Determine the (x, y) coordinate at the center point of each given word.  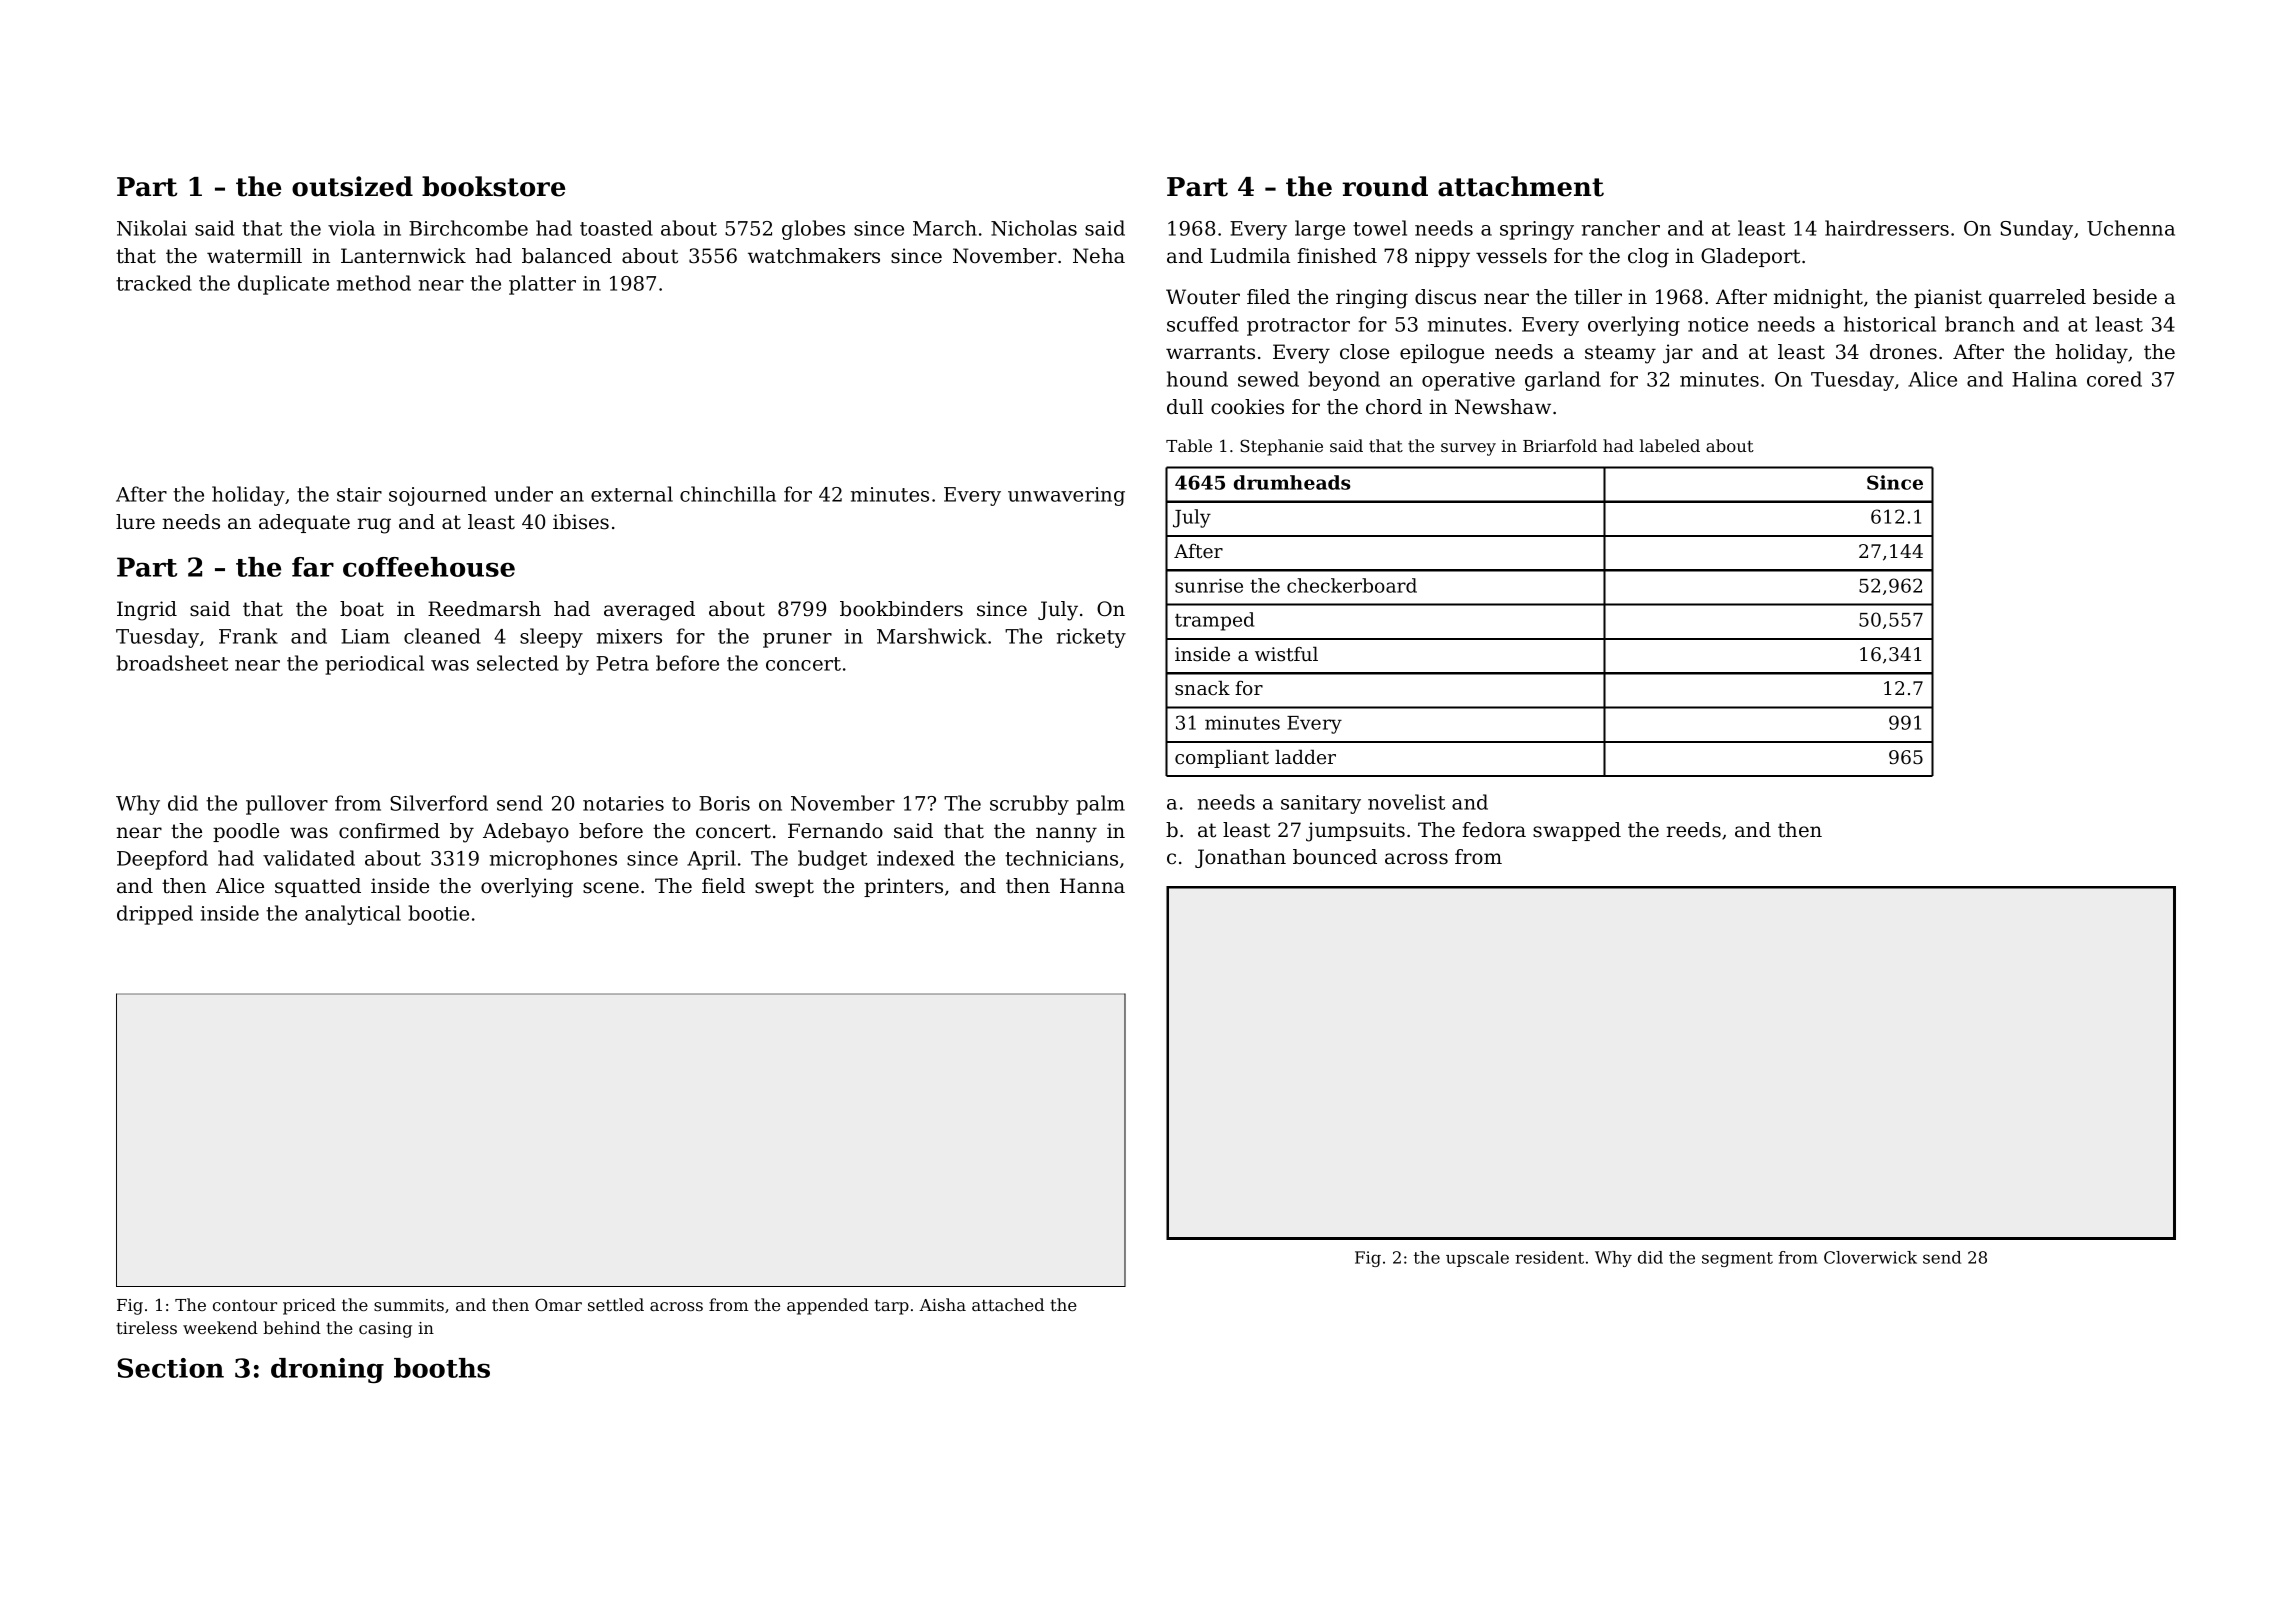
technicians (1061, 858)
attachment (1521, 186)
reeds (1694, 830)
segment (1737, 1259)
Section (170, 1368)
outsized (352, 186)
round (1385, 186)
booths (442, 1368)
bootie (439, 913)
